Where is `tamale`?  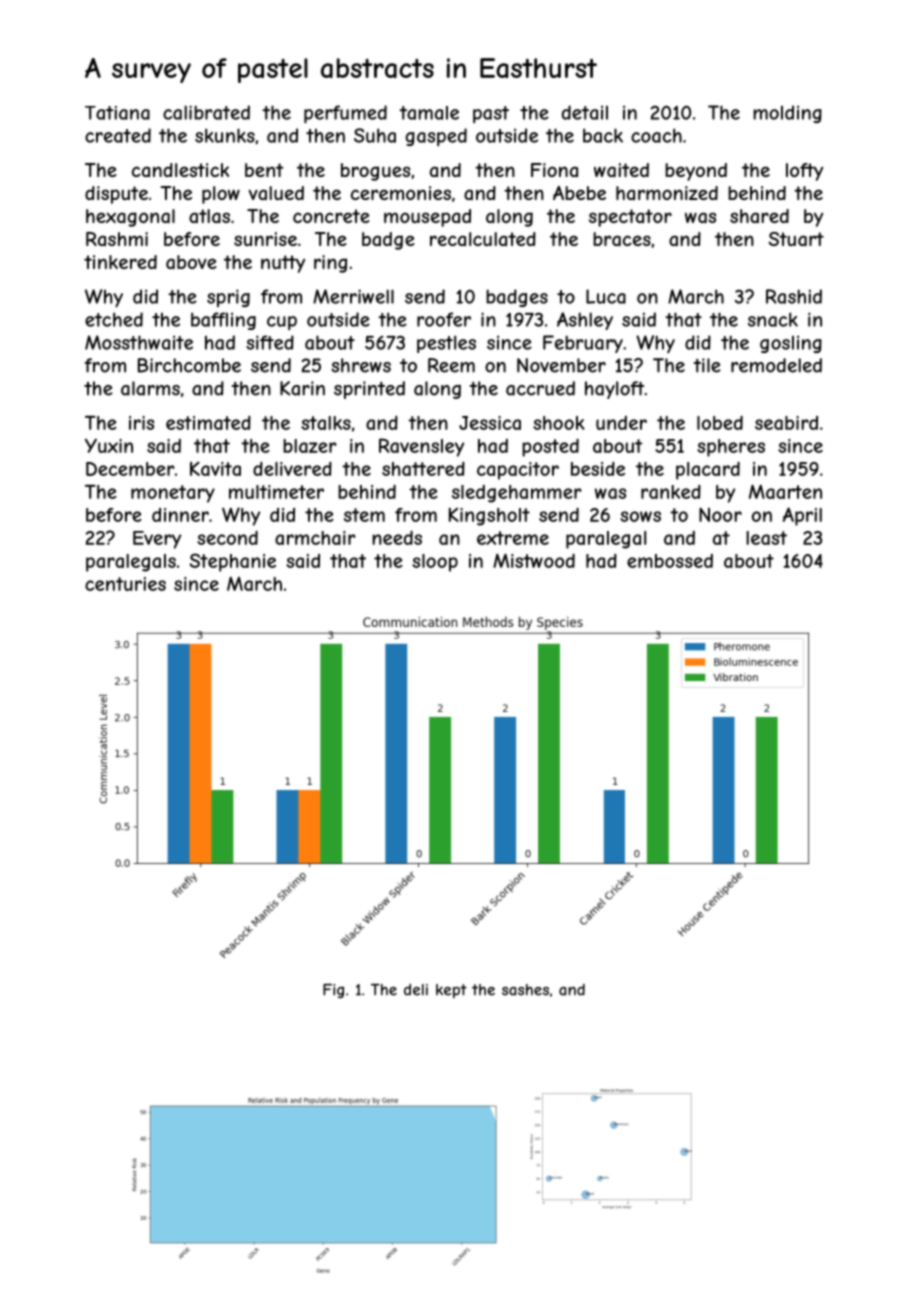
tamale is located at coordinates (429, 113).
